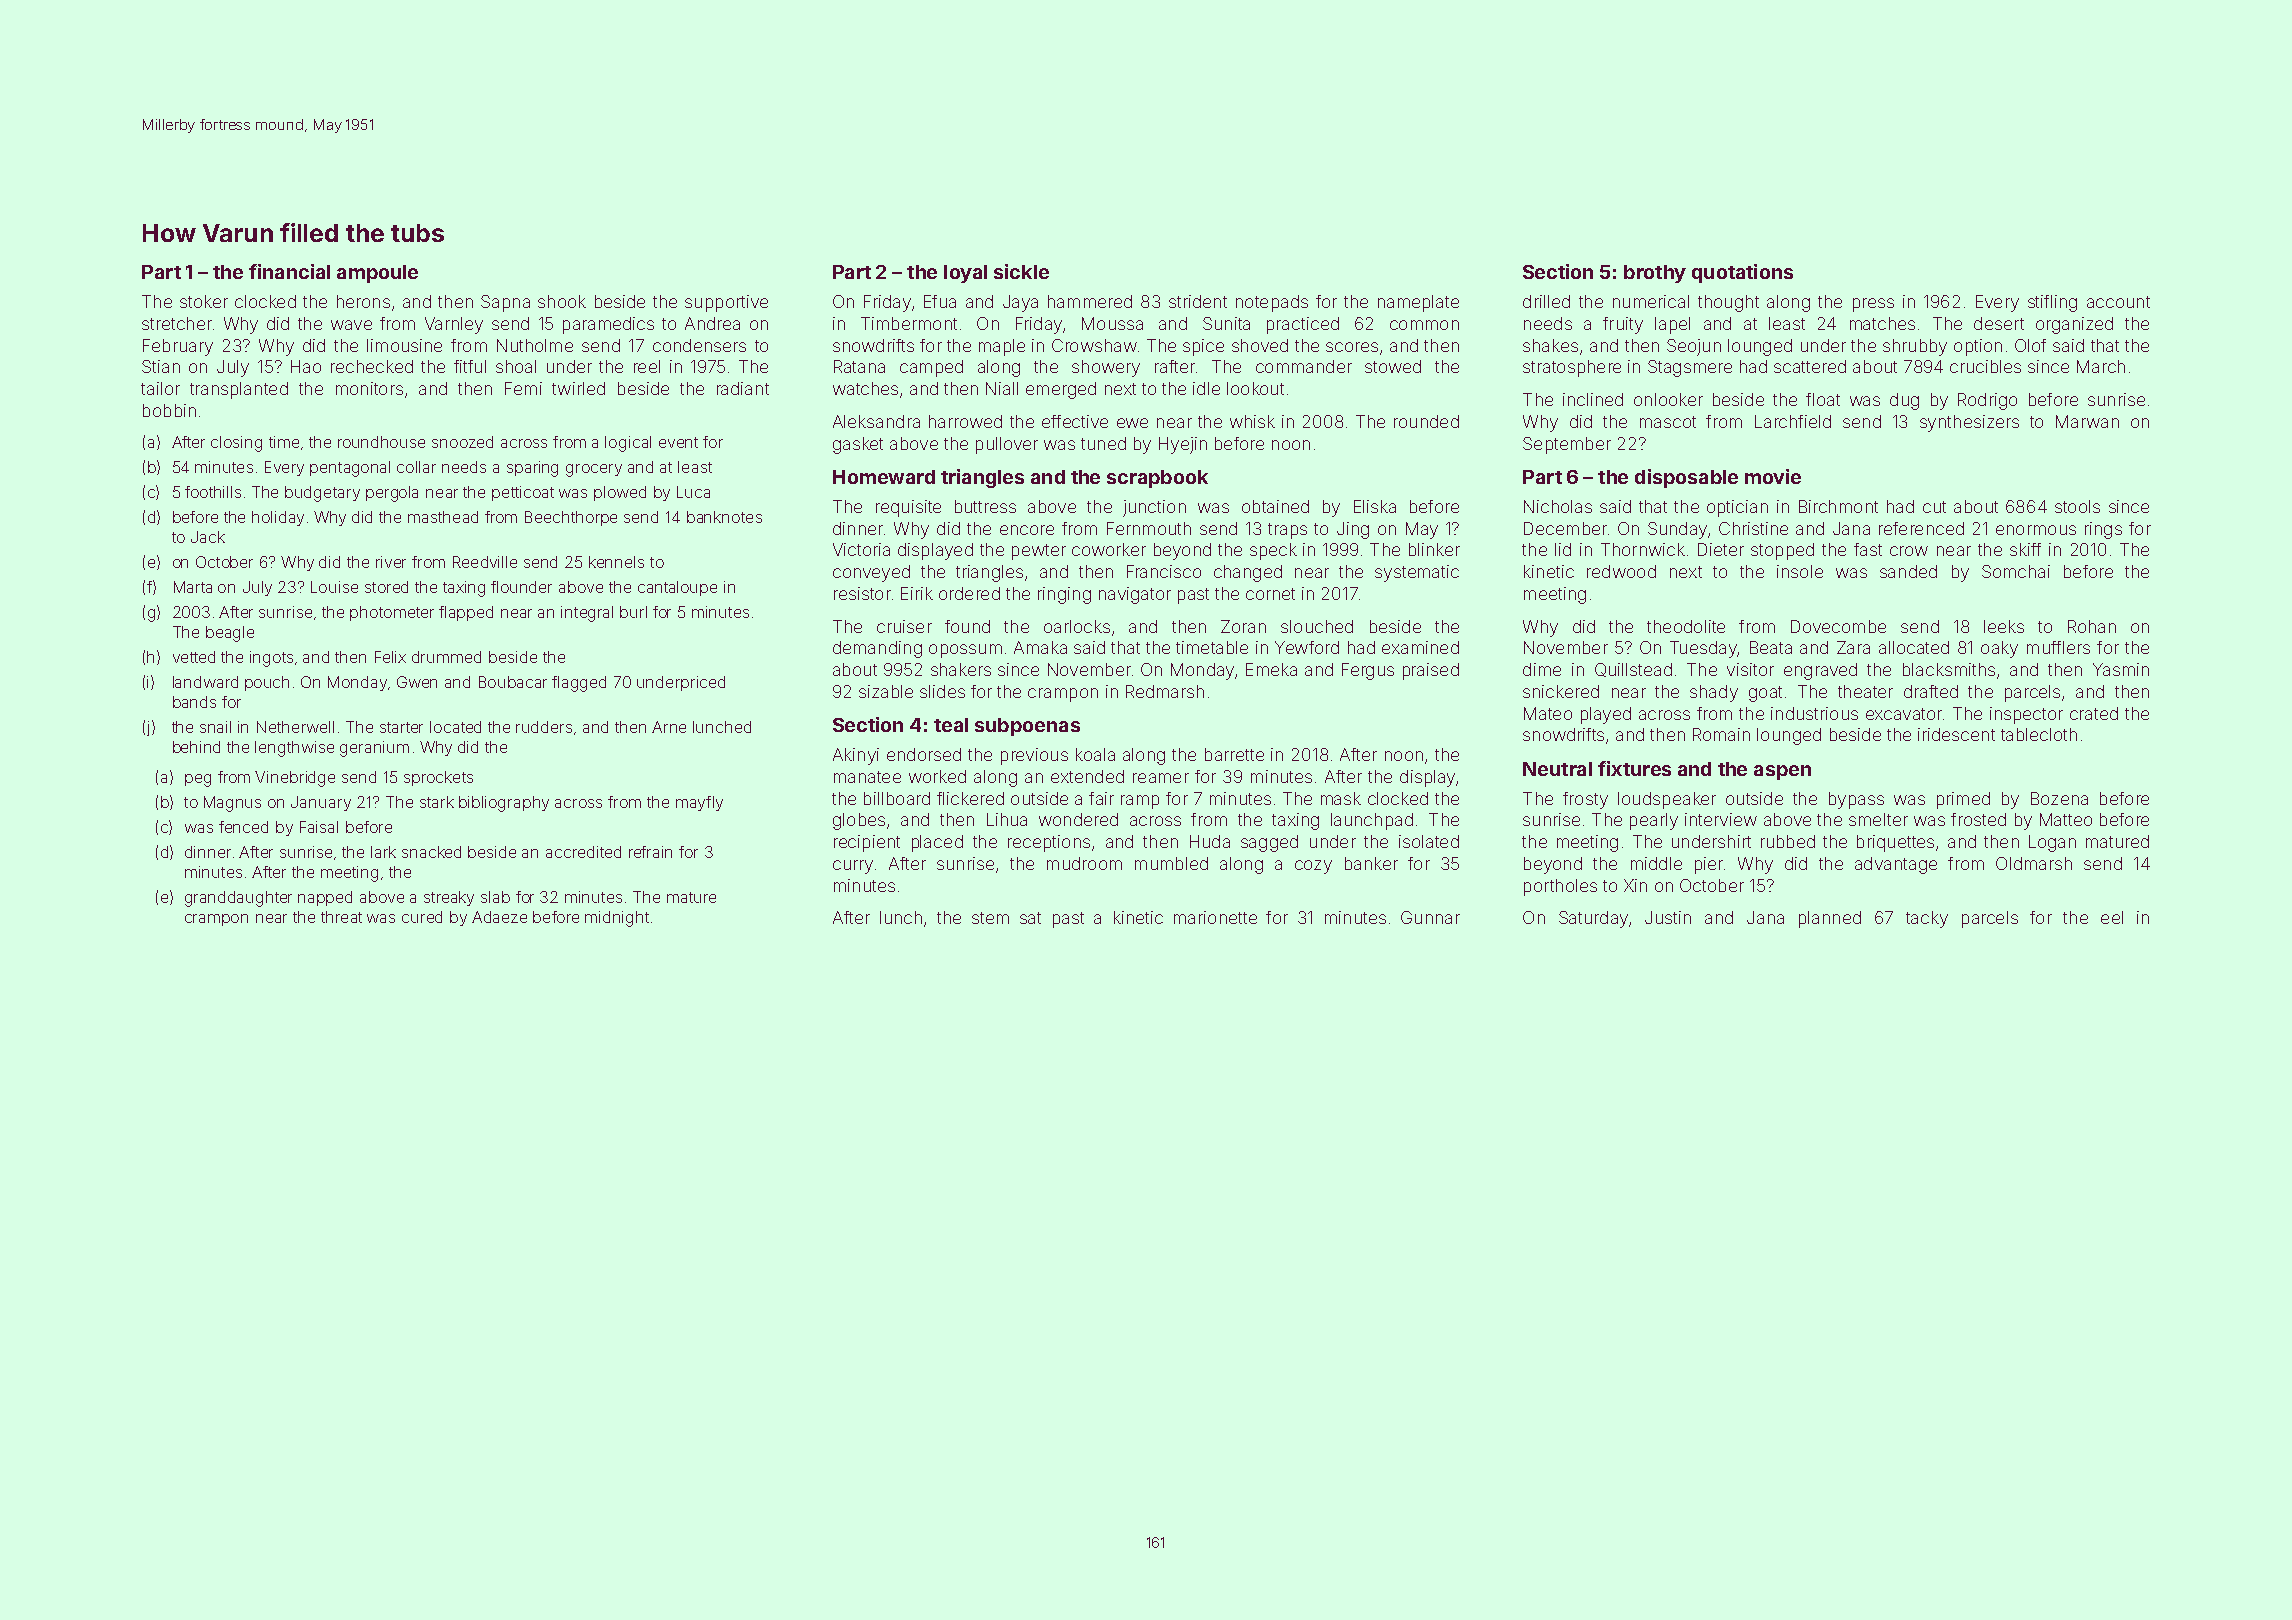 This page has height=1620, width=2292. I want to click on Timbermont, so click(909, 323).
